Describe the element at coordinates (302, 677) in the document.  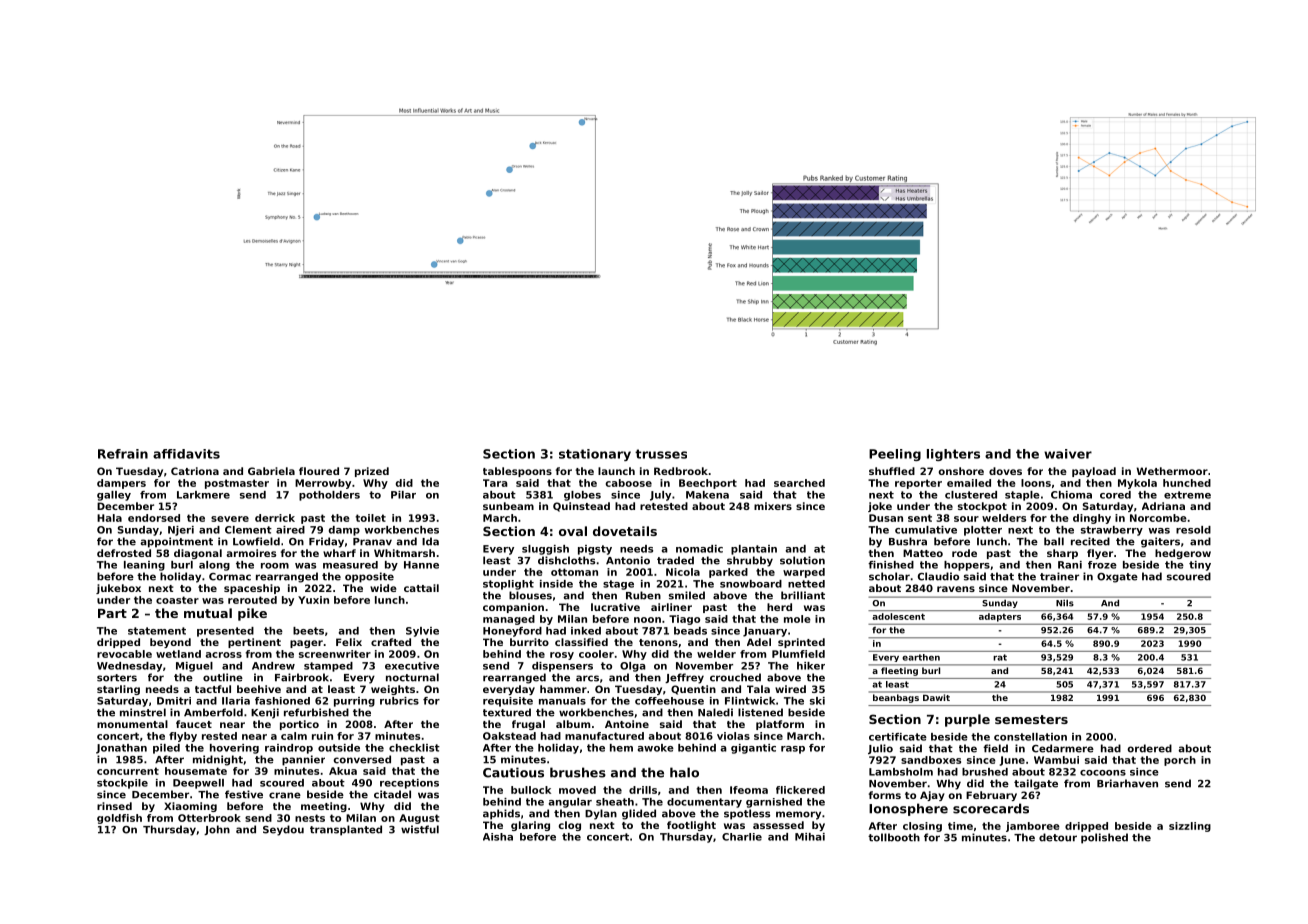
I see `Fairbrook` at that location.
